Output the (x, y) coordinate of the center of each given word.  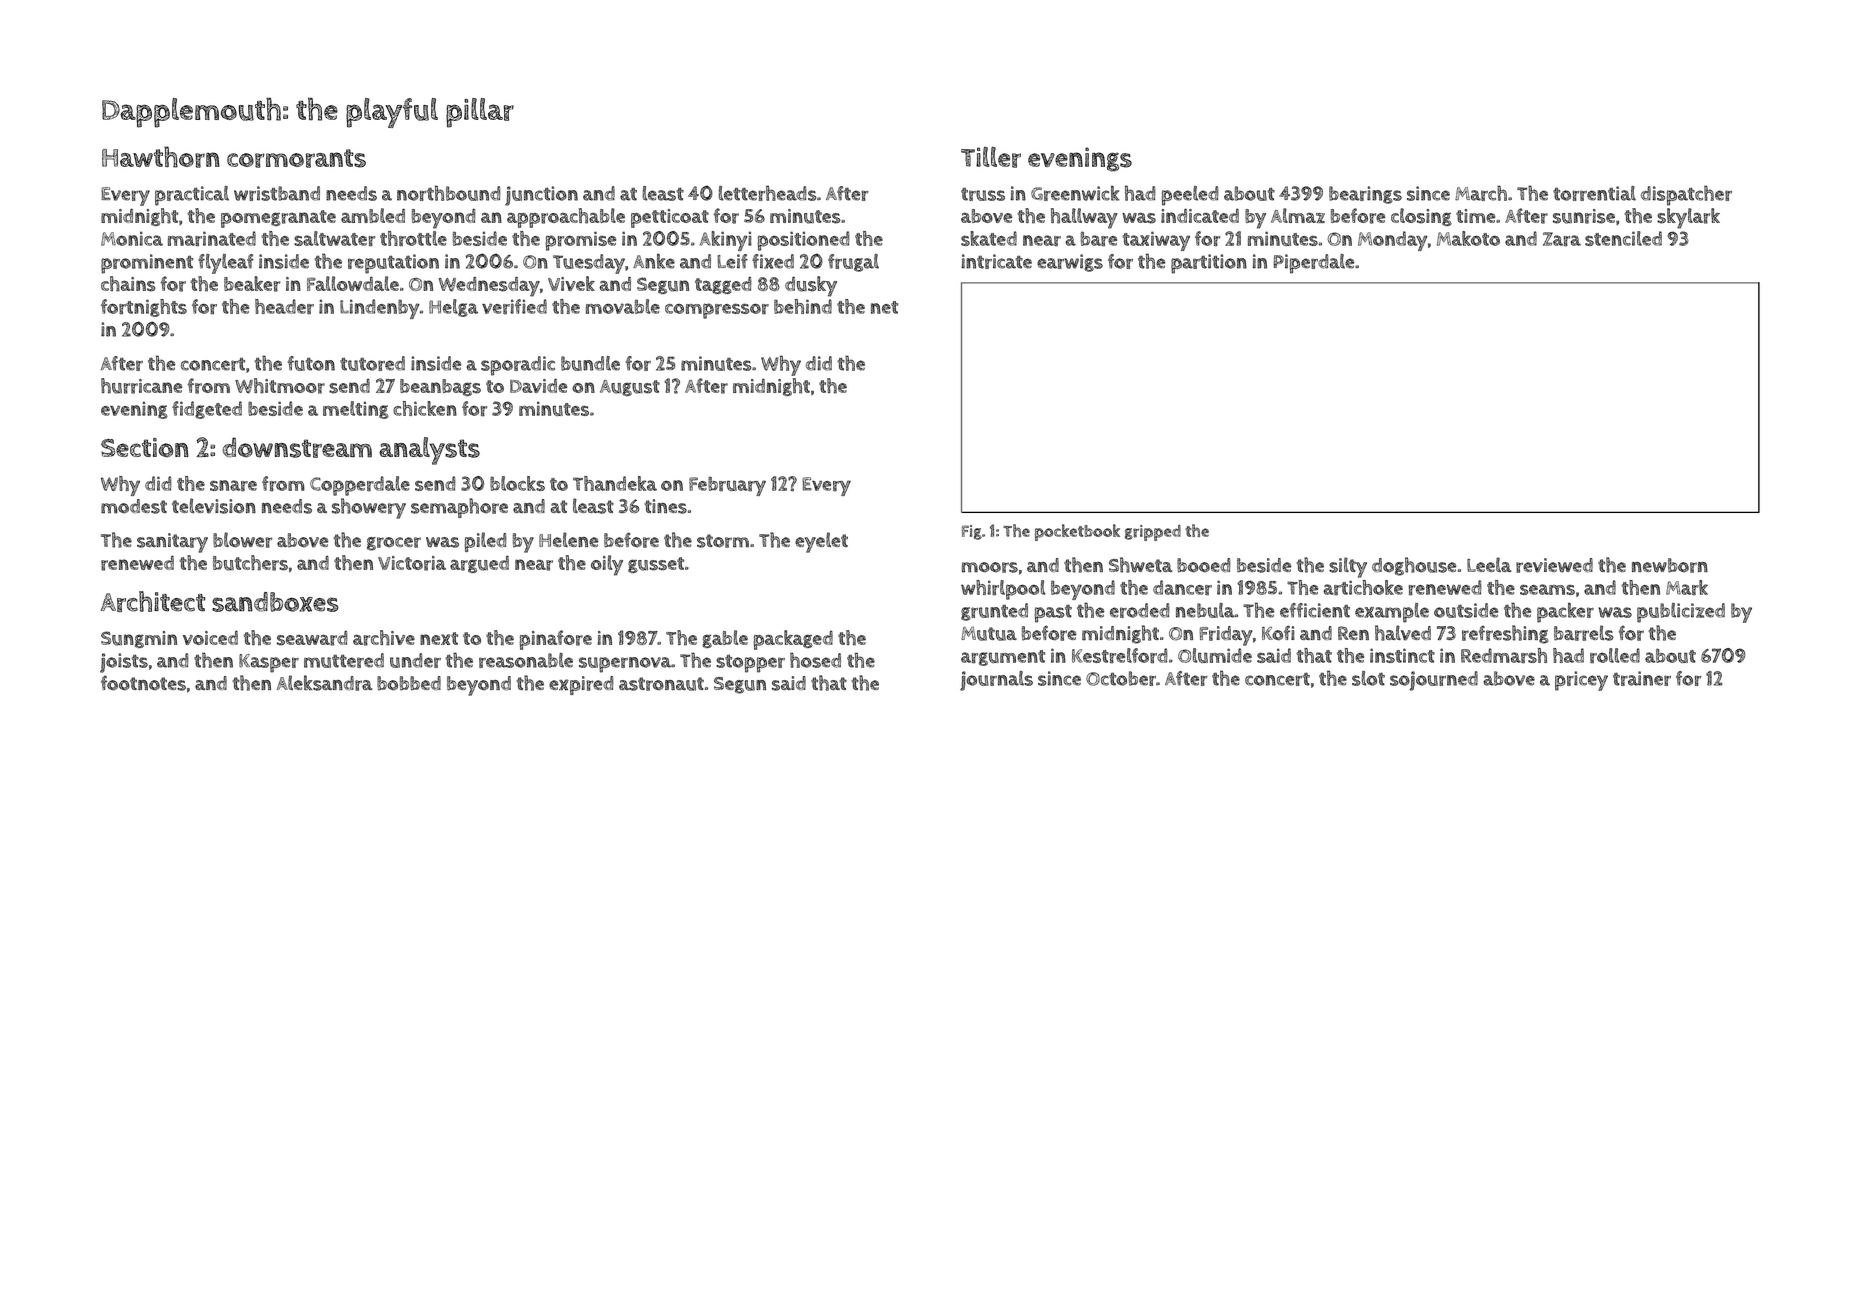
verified (514, 307)
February (727, 486)
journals (996, 681)
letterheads (768, 193)
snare (233, 486)
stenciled (1623, 238)
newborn (1670, 565)
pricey (1581, 681)
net (884, 307)
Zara (1562, 239)
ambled (373, 215)
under (415, 660)
